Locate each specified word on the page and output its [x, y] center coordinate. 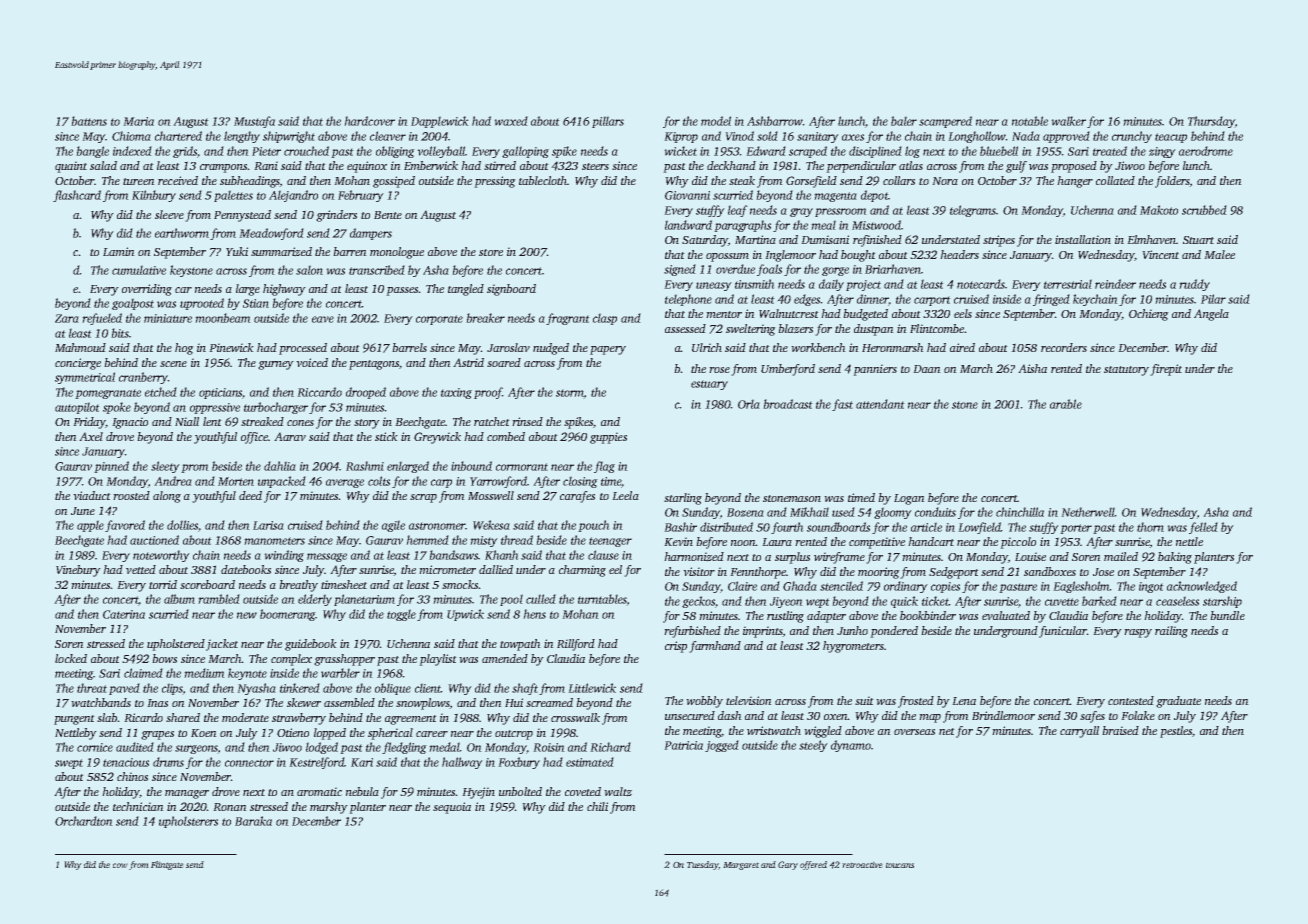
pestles [1176, 732]
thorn [1150, 527]
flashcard [77, 196]
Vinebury [78, 571]
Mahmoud [80, 347]
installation [1083, 239]
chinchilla [1020, 512]
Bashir [680, 527]
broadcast [788, 404]
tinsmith [755, 284]
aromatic [319, 791]
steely [813, 746]
